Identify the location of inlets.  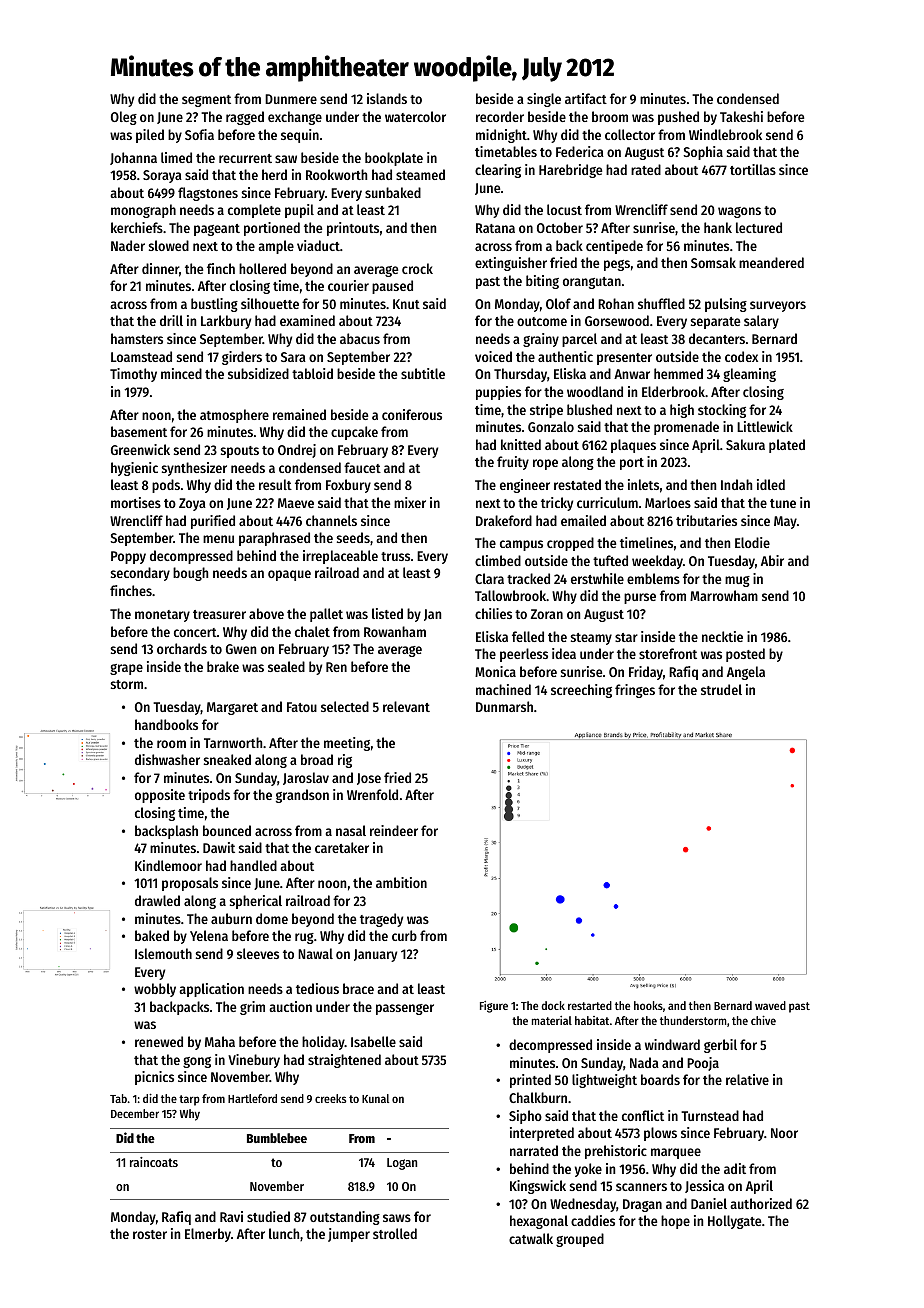
(643, 484).
